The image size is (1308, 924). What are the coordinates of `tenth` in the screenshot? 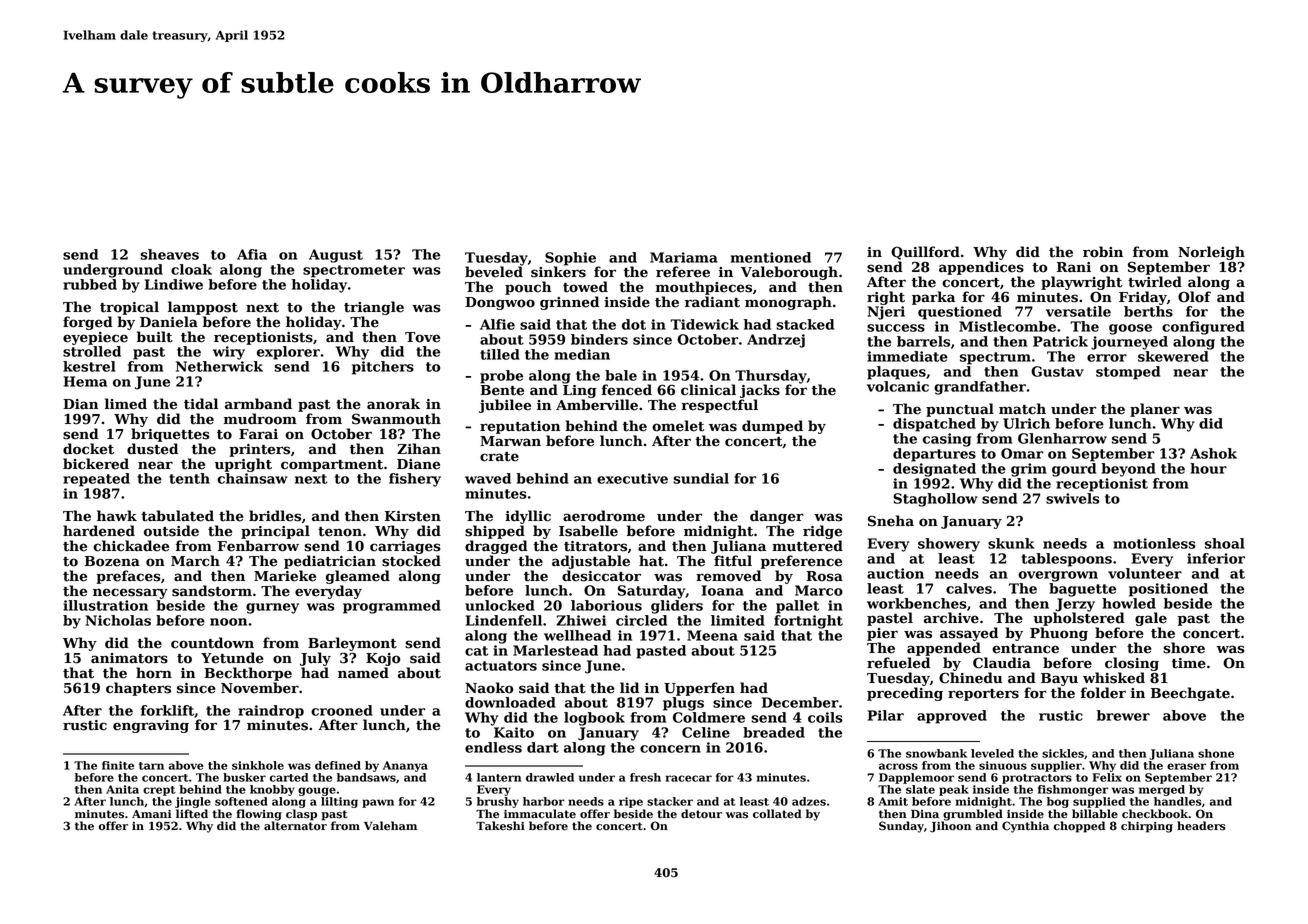 It's located at (189, 478).
